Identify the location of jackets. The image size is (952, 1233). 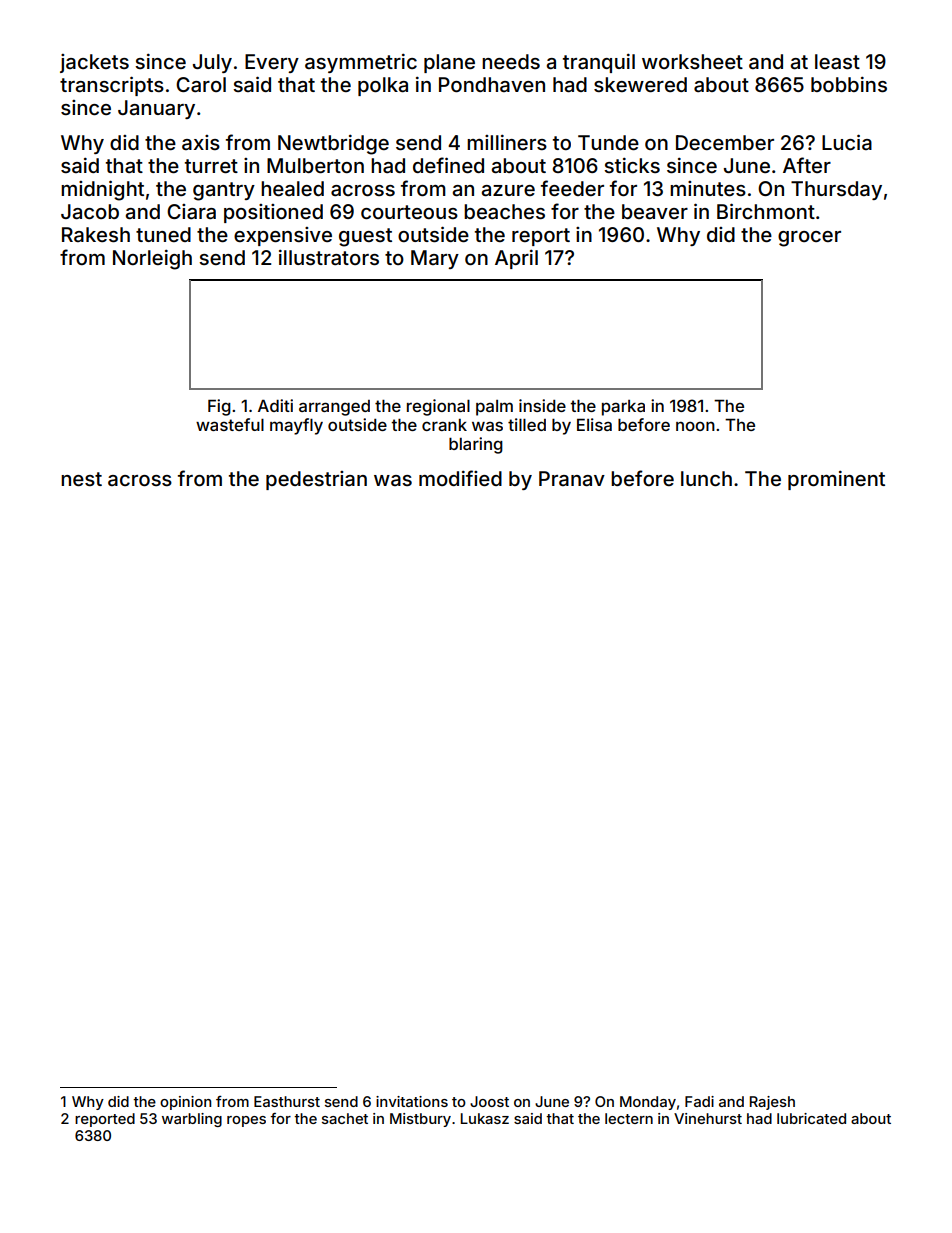
(94, 63).
